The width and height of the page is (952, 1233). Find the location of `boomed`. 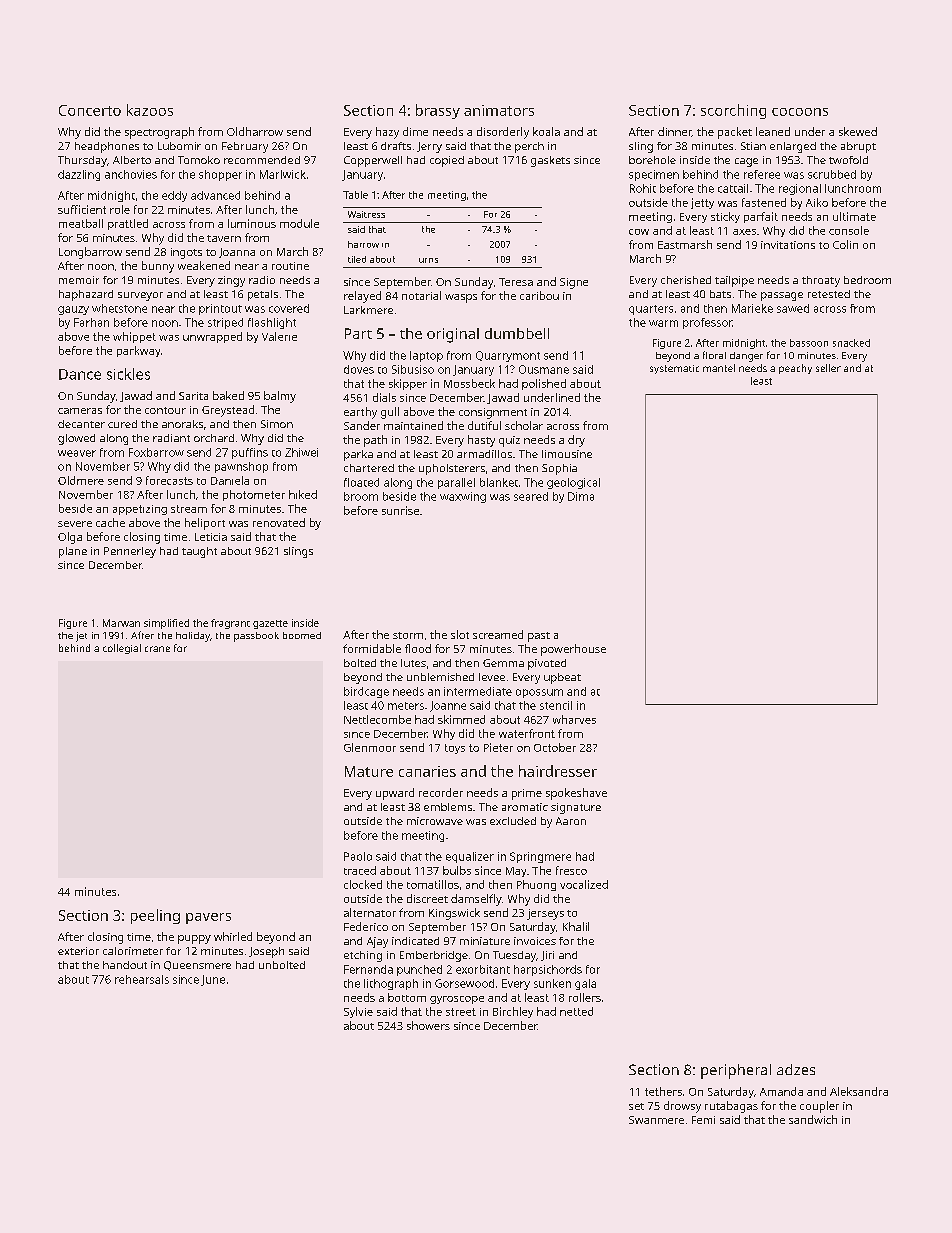

boomed is located at coordinates (302, 635).
